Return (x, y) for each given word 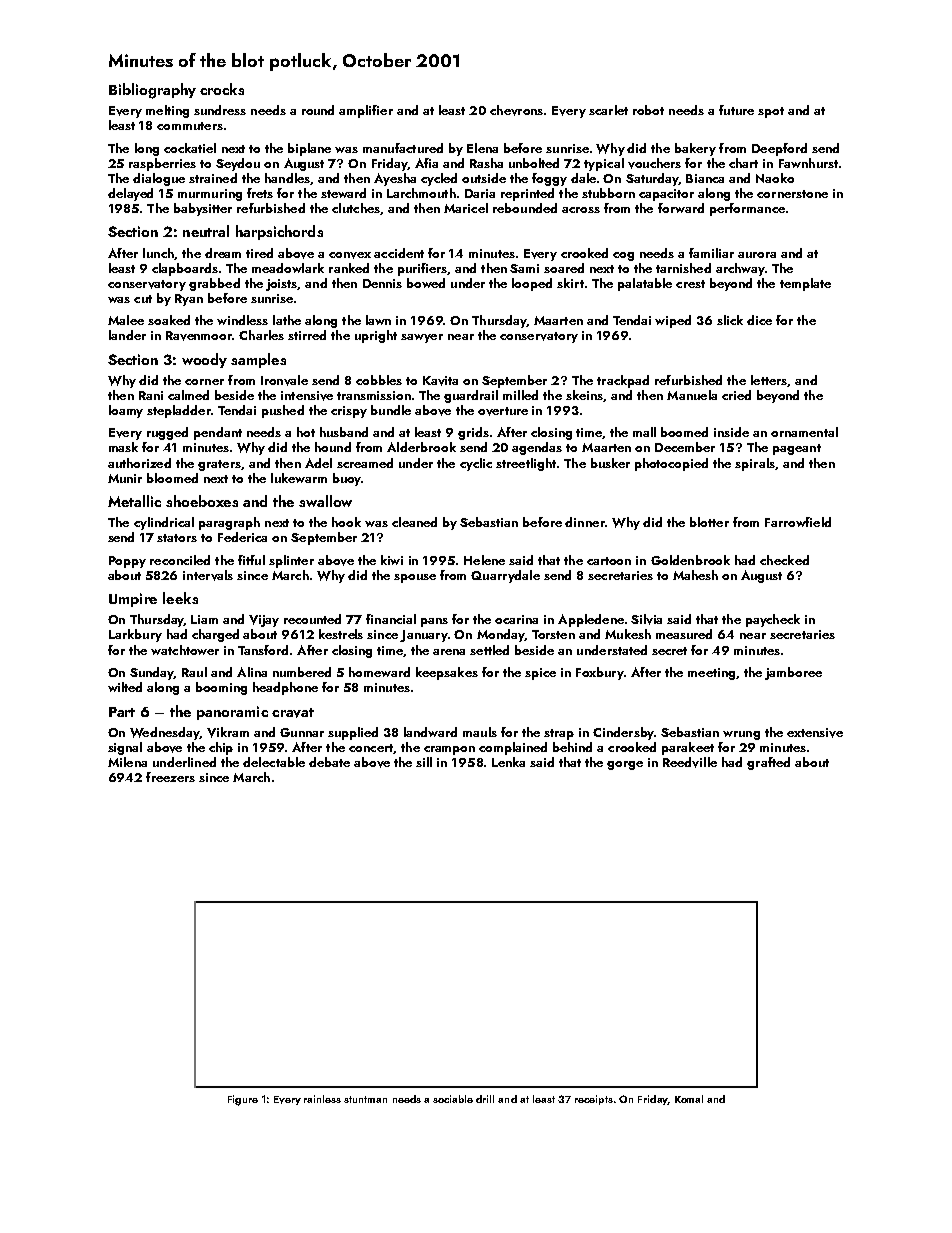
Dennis (382, 283)
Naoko (775, 178)
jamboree (793, 673)
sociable (453, 1099)
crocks (222, 89)
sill (424, 762)
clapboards (185, 269)
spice (540, 674)
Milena (127, 762)
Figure (243, 1100)
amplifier (366, 111)
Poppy (127, 562)
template (805, 284)
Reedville (690, 762)
